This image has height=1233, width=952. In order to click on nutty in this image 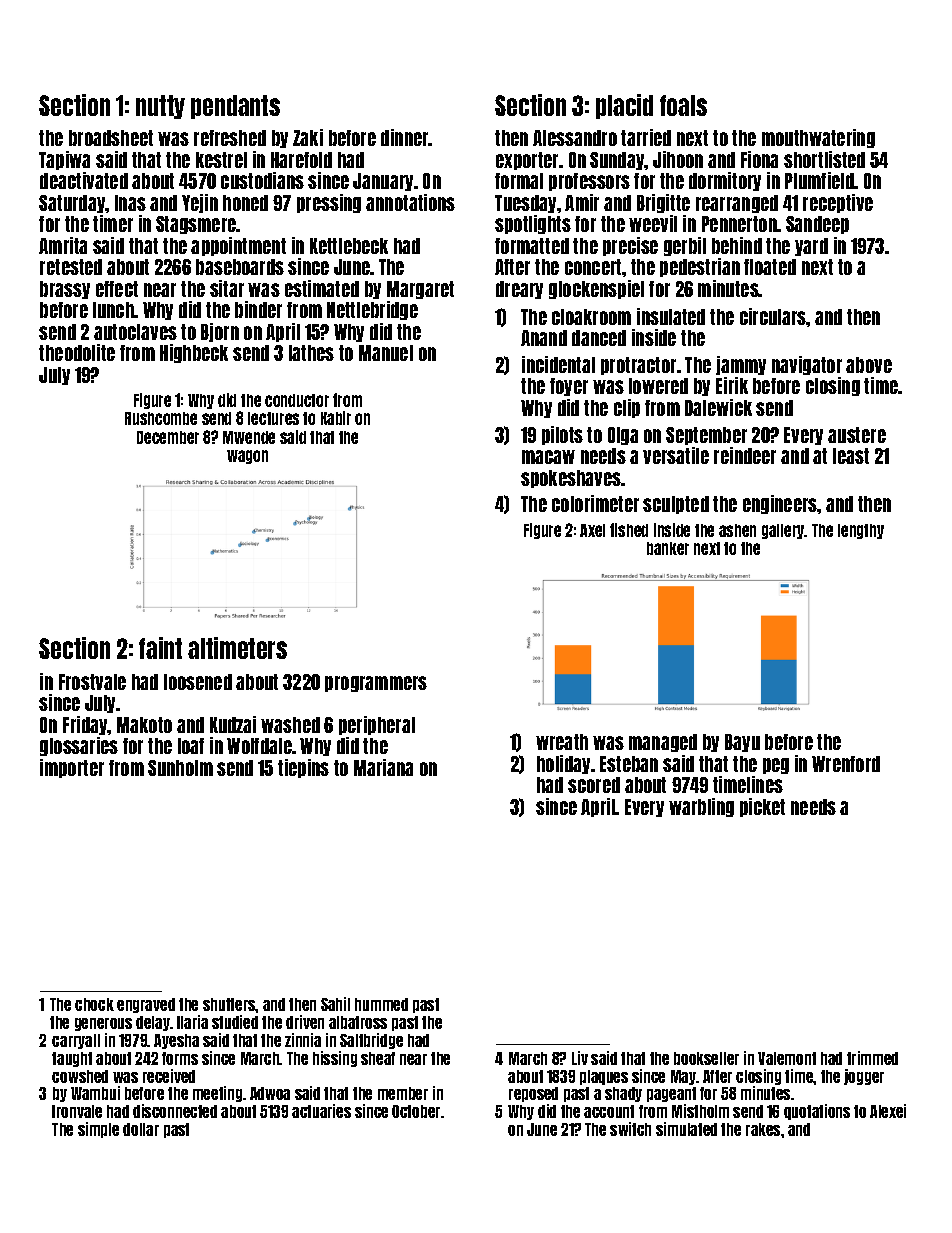, I will do `click(160, 107)`.
